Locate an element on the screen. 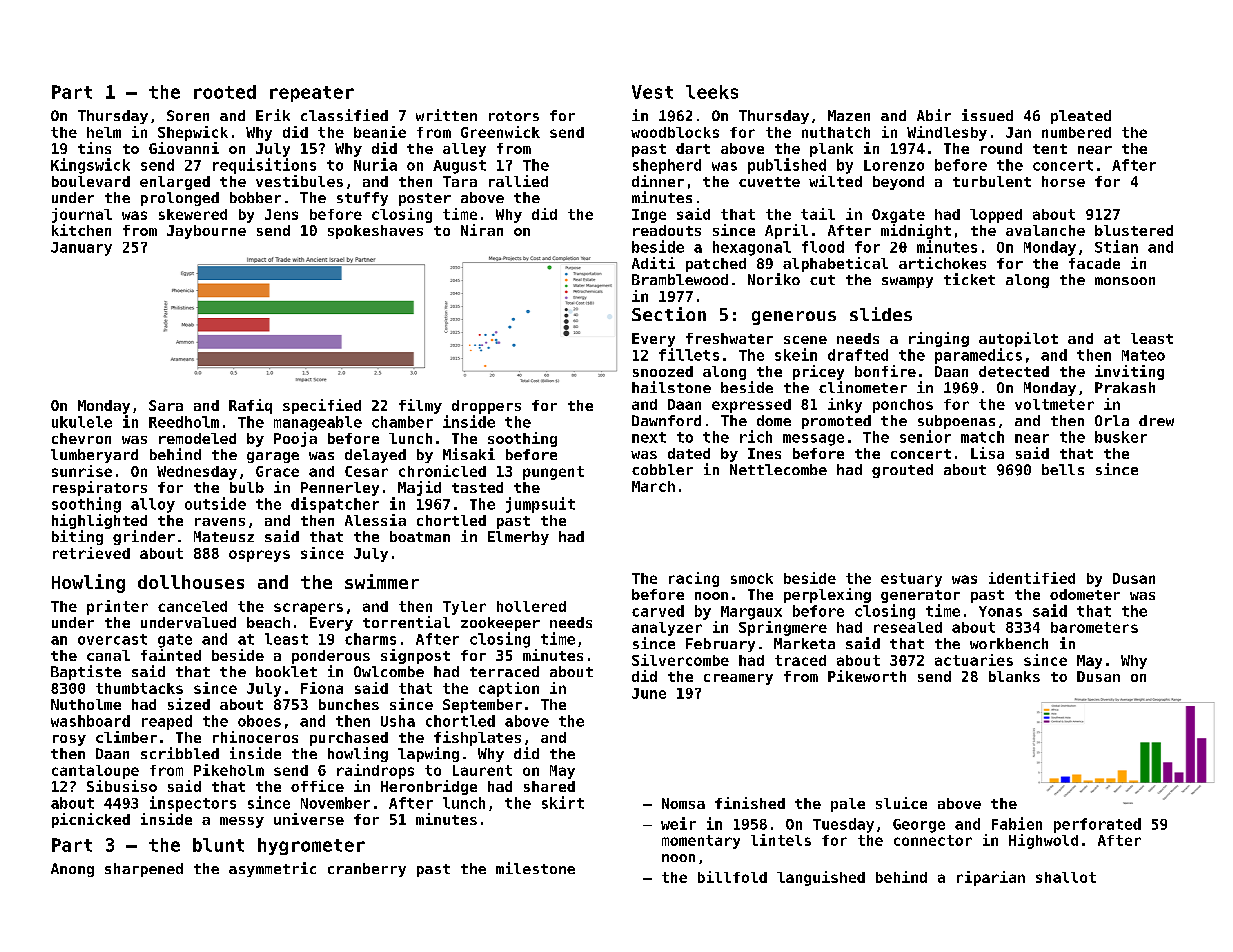 This screenshot has height=952, width=1233. oboes is located at coordinates (259, 721).
